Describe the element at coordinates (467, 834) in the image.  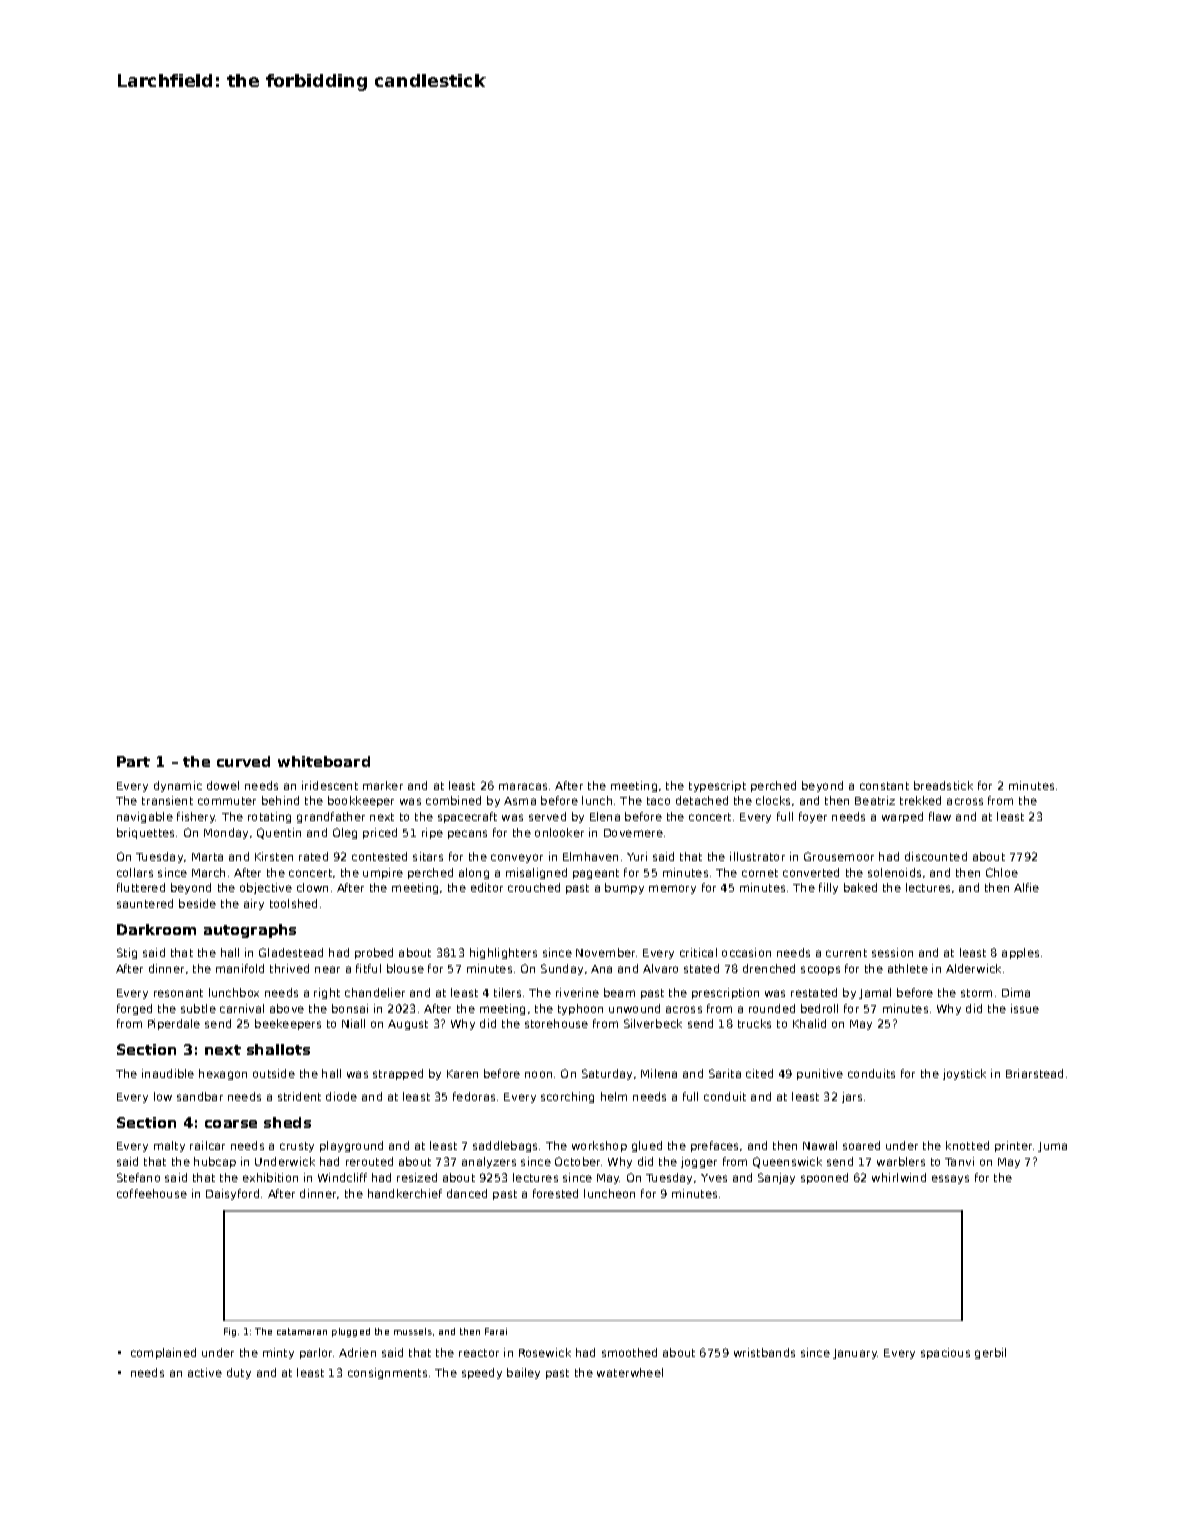
I see `pecans` at that location.
